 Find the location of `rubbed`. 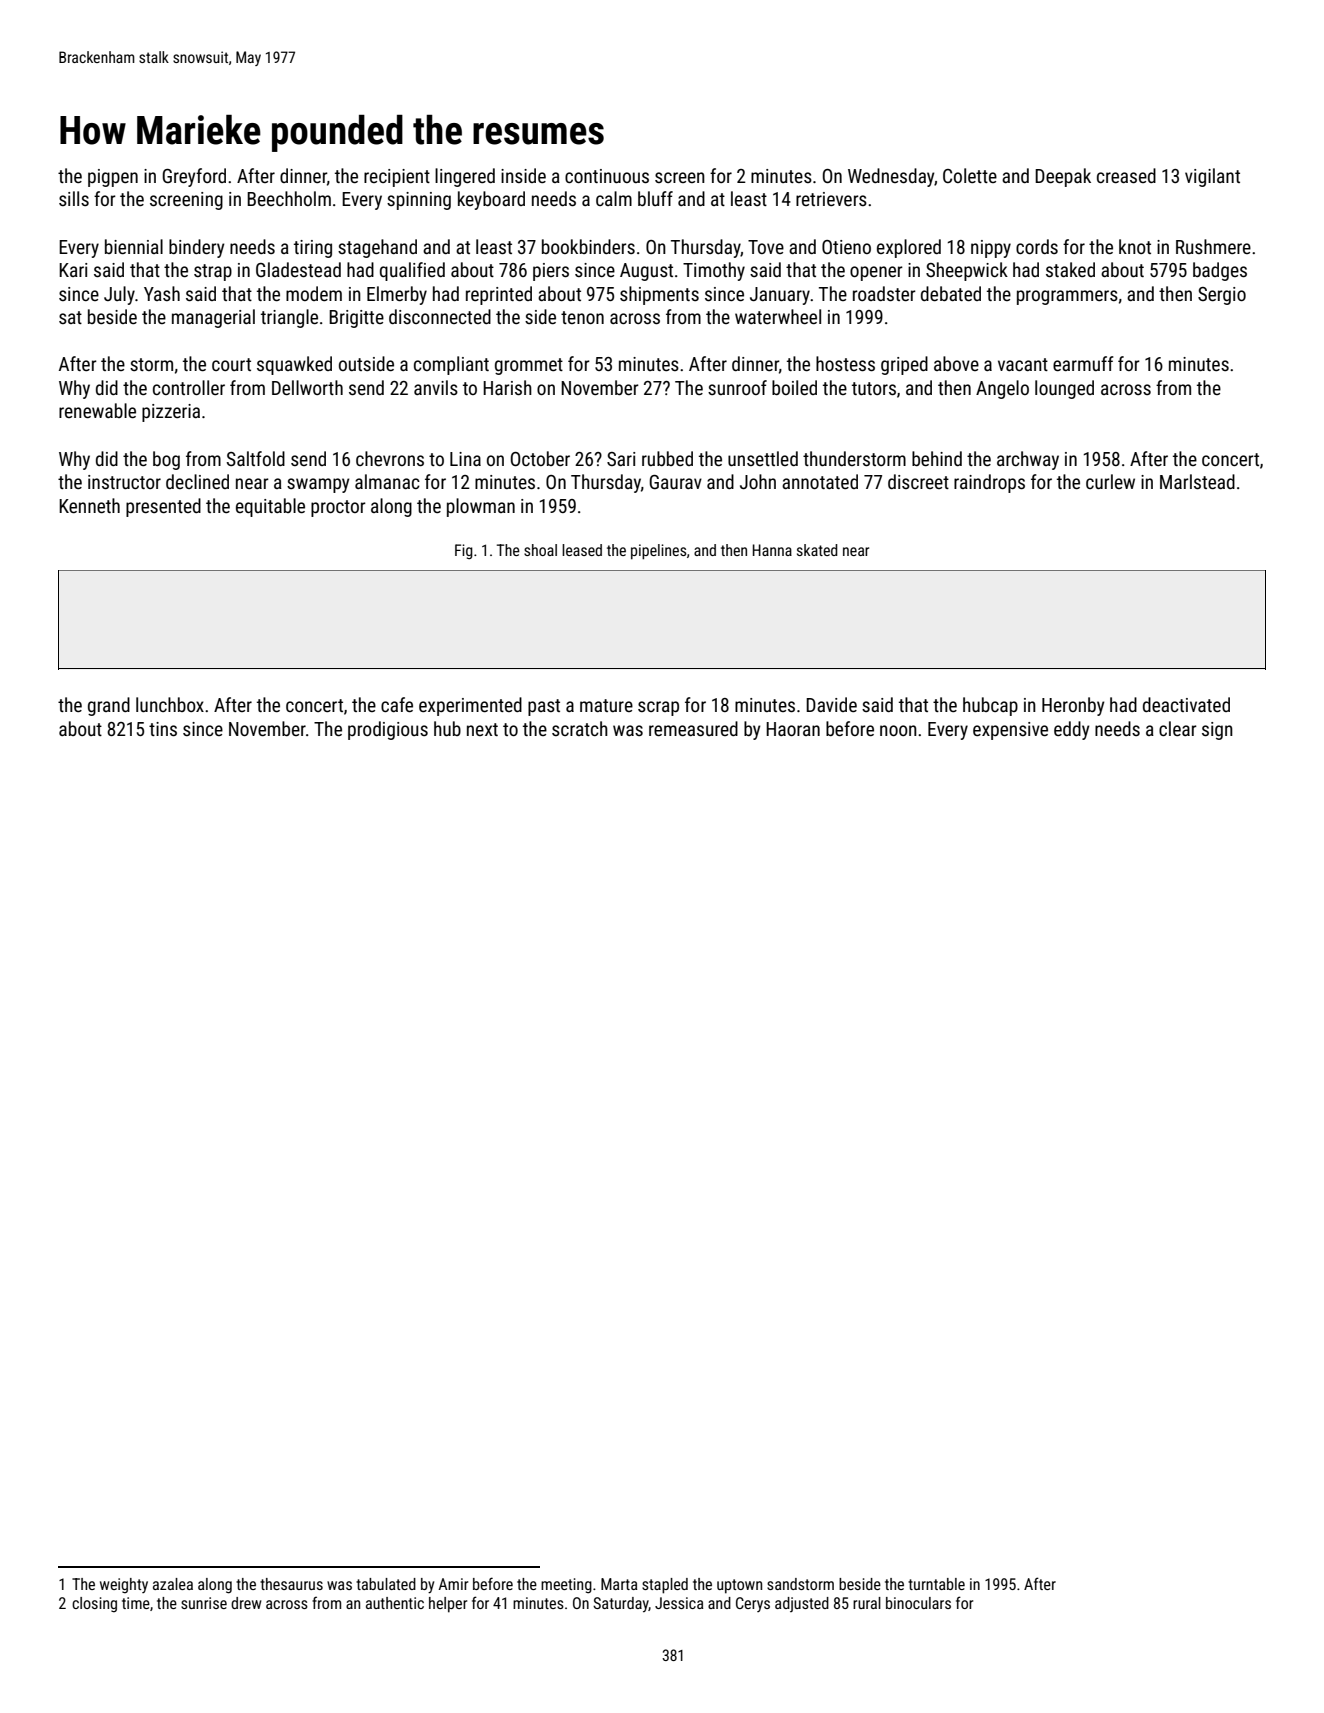

rubbed is located at coordinates (667, 458).
